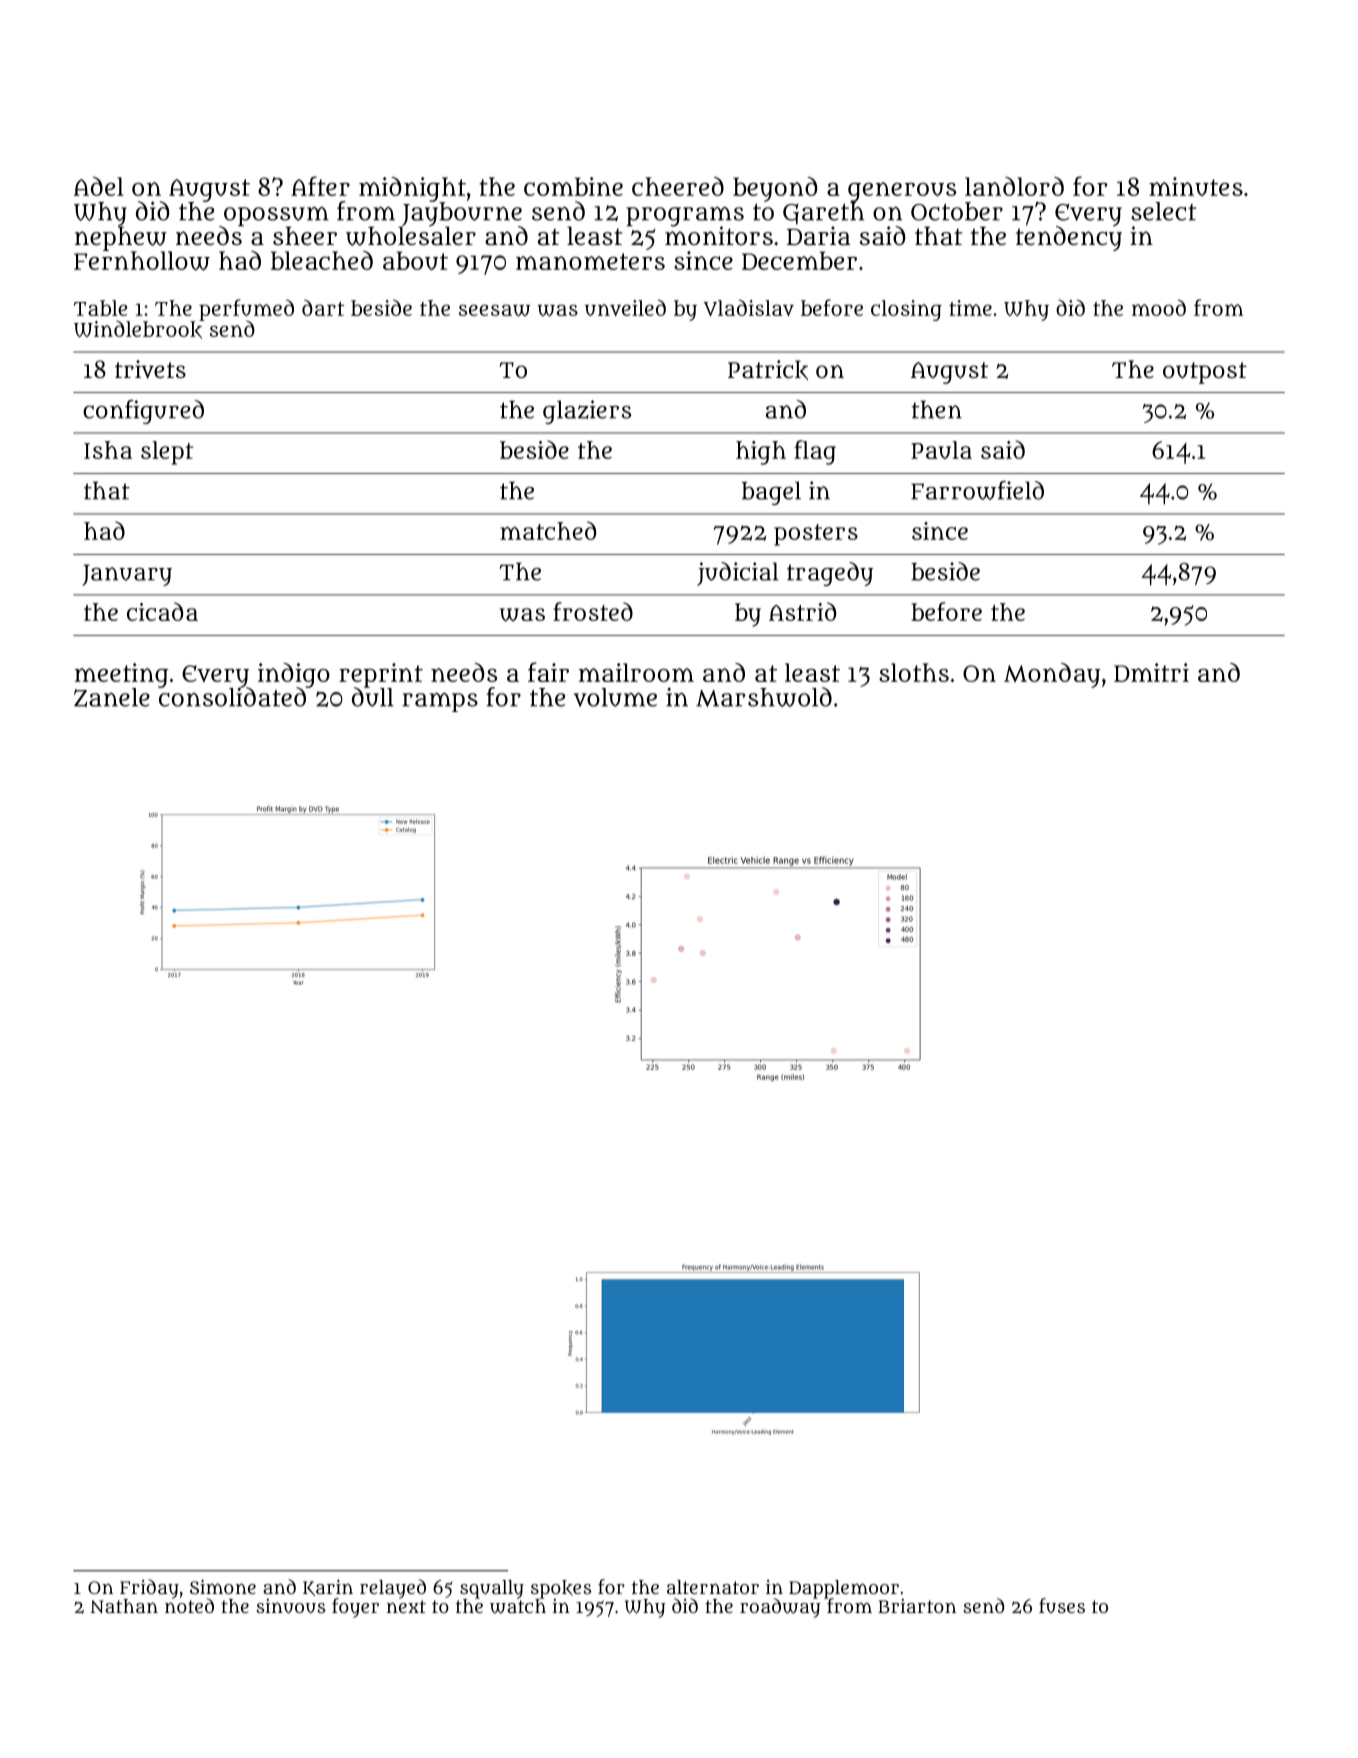 This page has width=1358, height=1758. Describe the element at coordinates (1062, 1605) in the page. I see `fuses` at that location.
